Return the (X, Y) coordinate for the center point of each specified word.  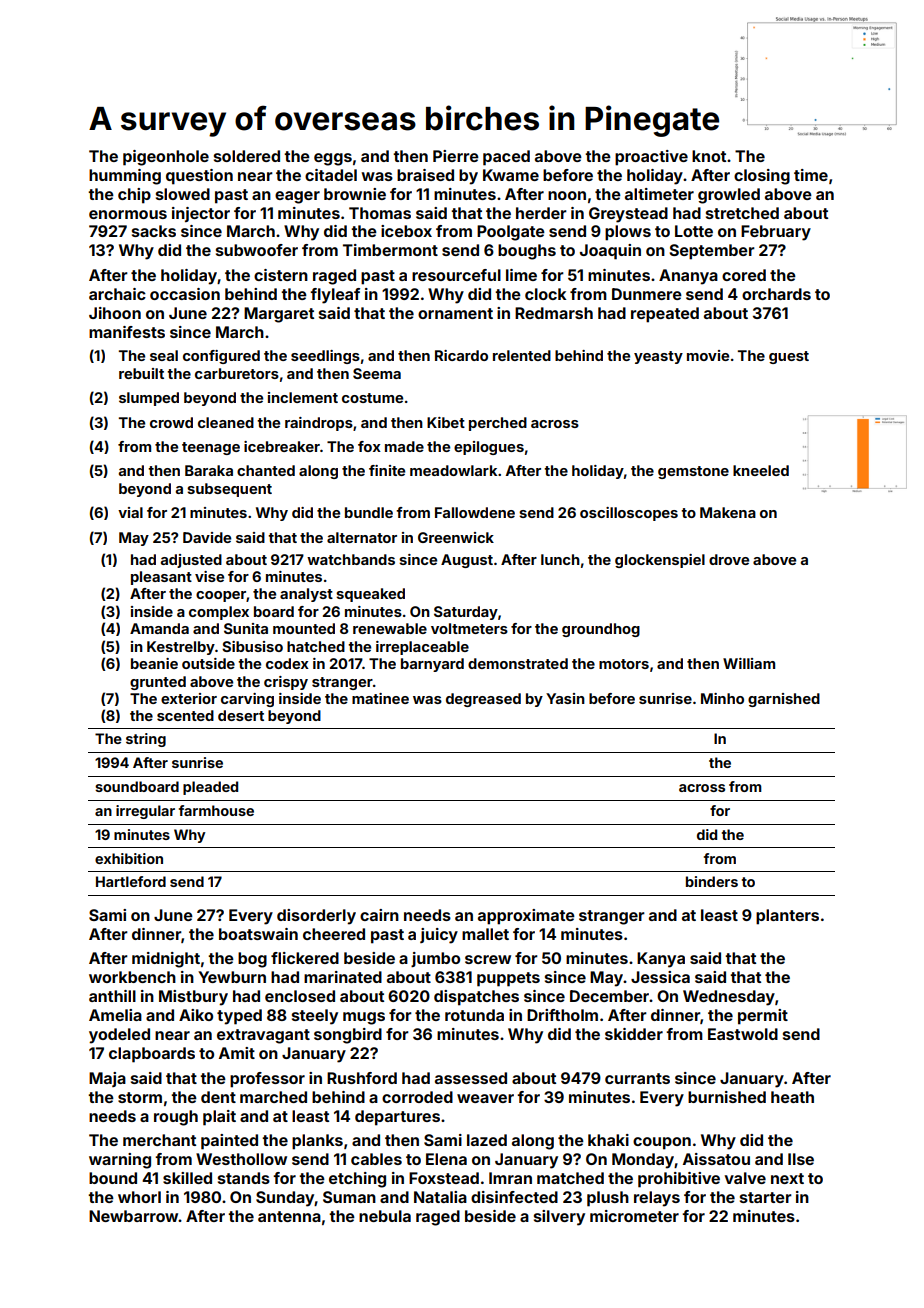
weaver (485, 1098)
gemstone (693, 472)
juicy (439, 936)
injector (201, 214)
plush (608, 1199)
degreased (483, 700)
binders (712, 881)
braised (425, 175)
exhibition (129, 858)
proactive (651, 158)
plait (219, 1118)
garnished (784, 700)
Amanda (159, 628)
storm (140, 1097)
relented (522, 355)
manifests (127, 332)
